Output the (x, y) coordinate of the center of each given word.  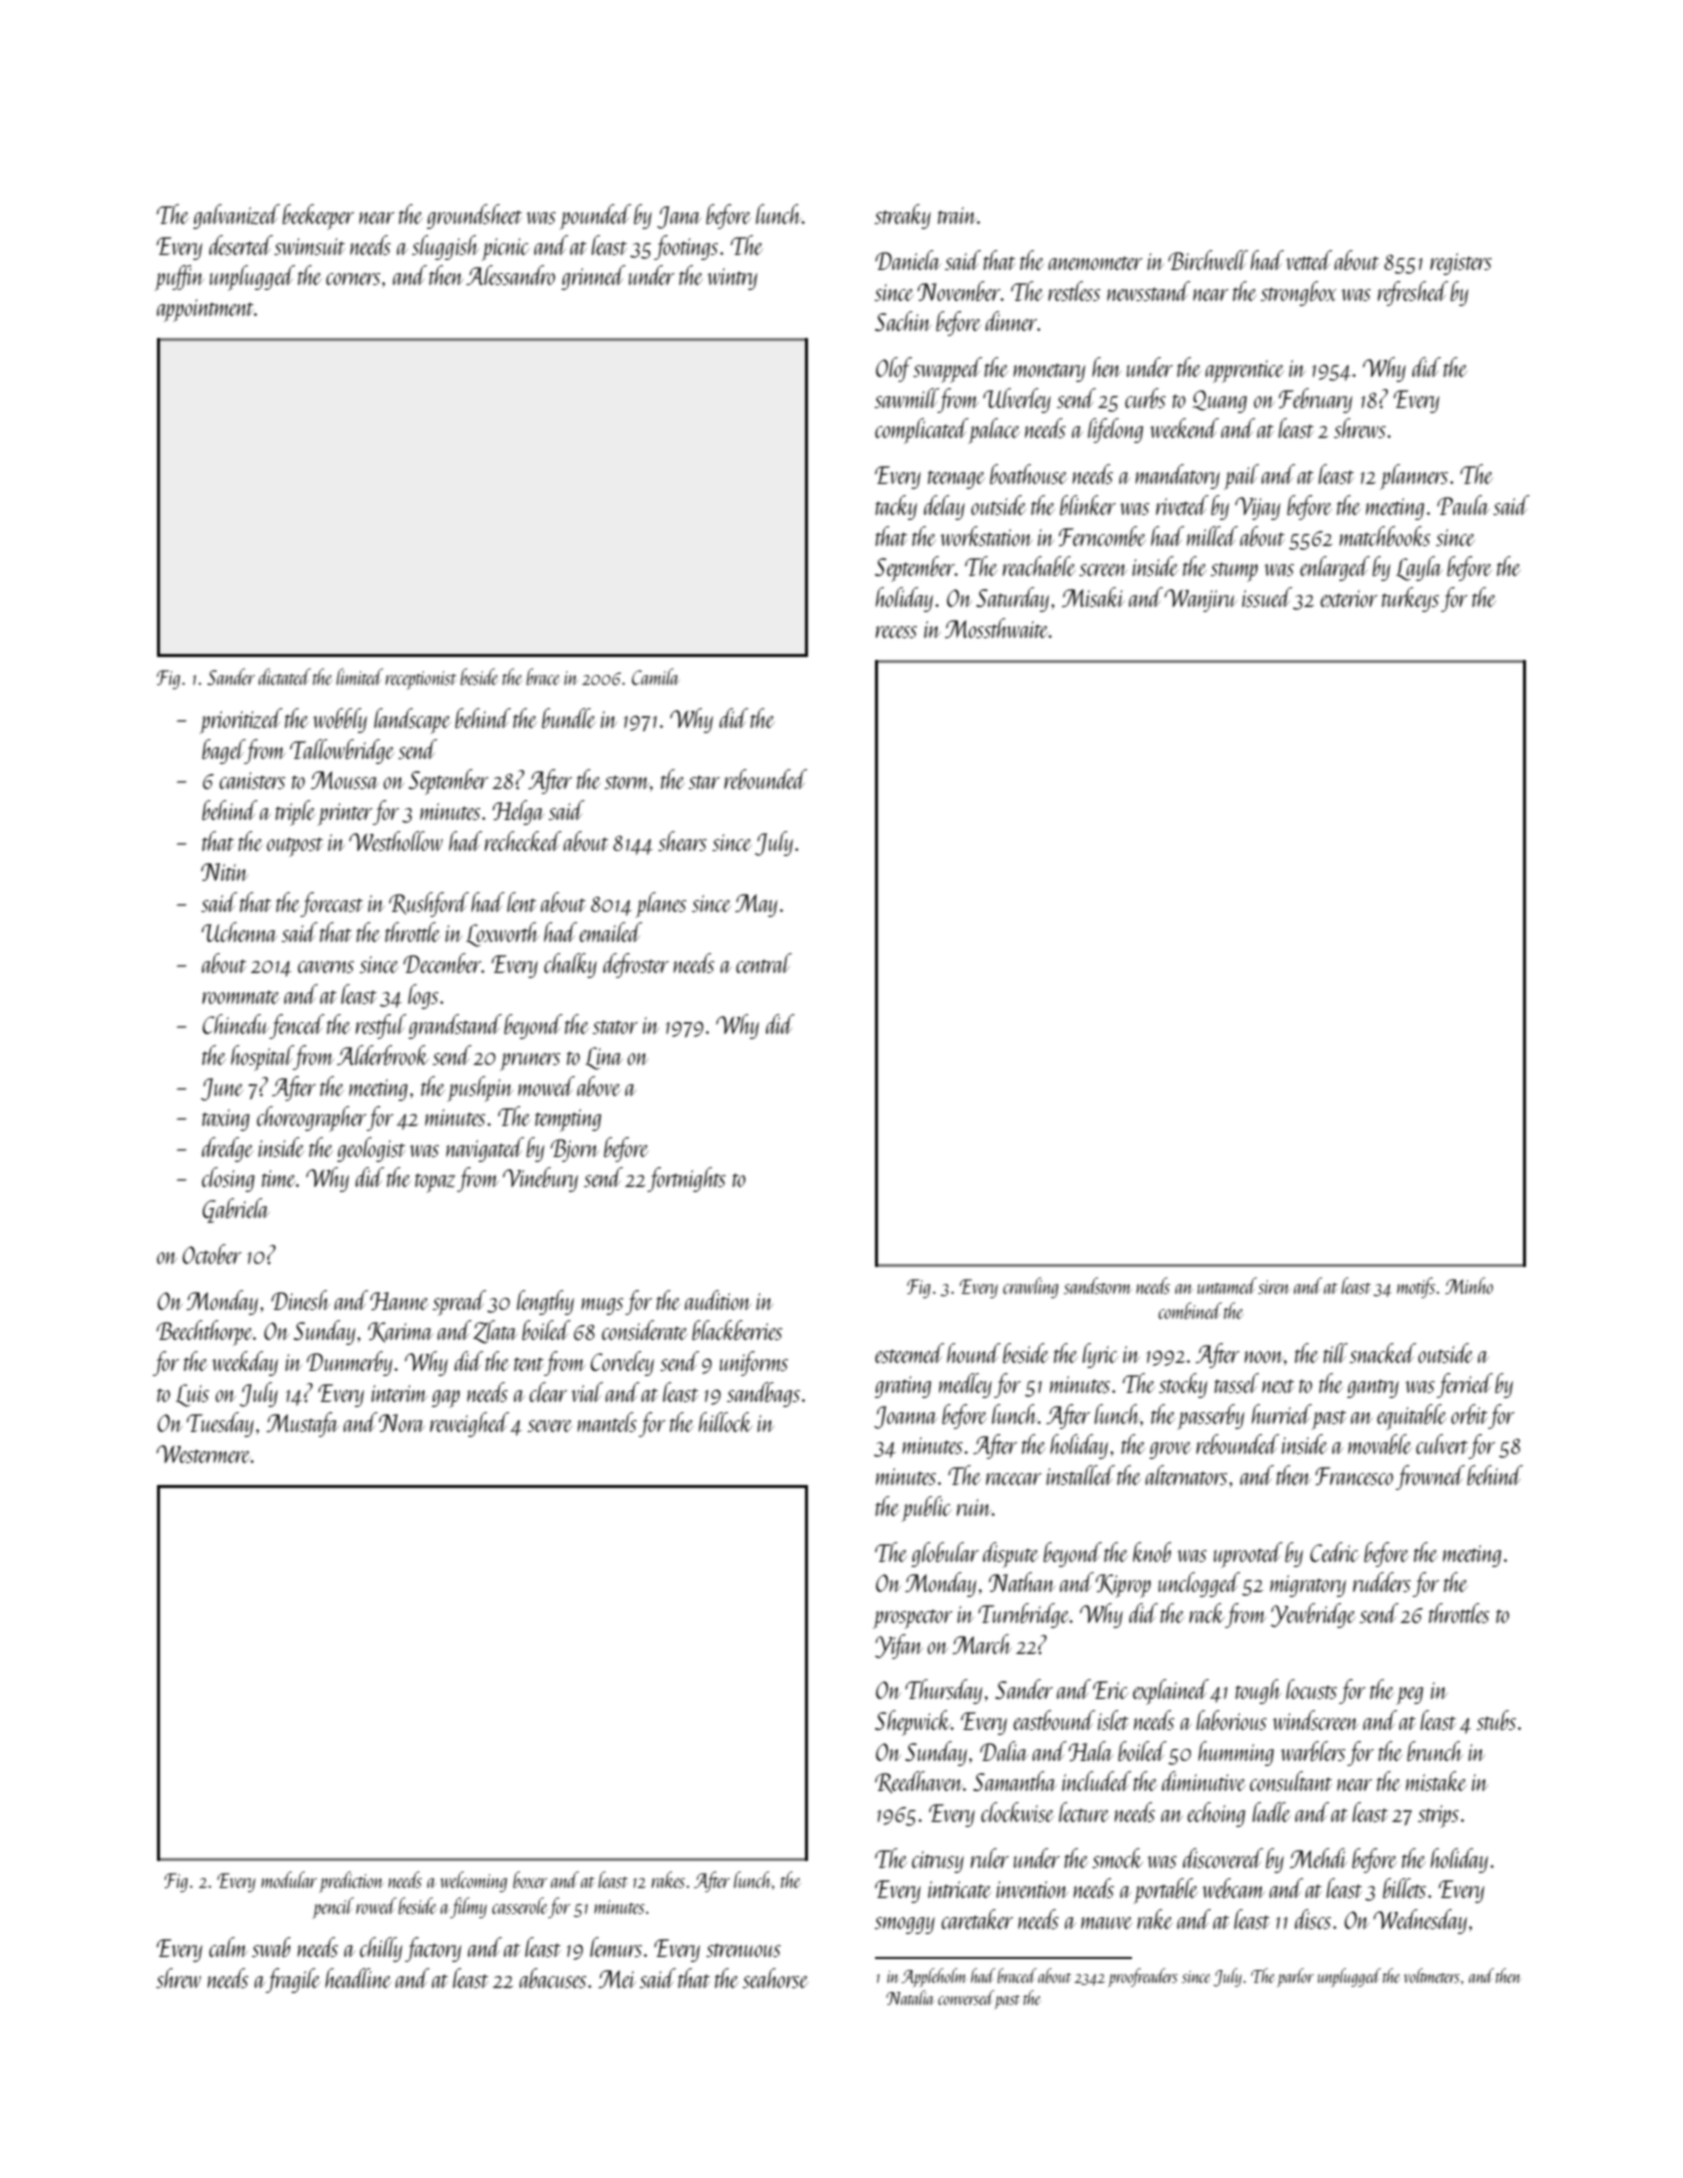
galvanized (236, 216)
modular (289, 1879)
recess (896, 632)
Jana (679, 217)
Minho (1469, 1285)
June (222, 1089)
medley (965, 1385)
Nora (402, 1423)
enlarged (1335, 568)
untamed (1227, 1285)
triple (295, 813)
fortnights (686, 1179)
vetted (1309, 260)
